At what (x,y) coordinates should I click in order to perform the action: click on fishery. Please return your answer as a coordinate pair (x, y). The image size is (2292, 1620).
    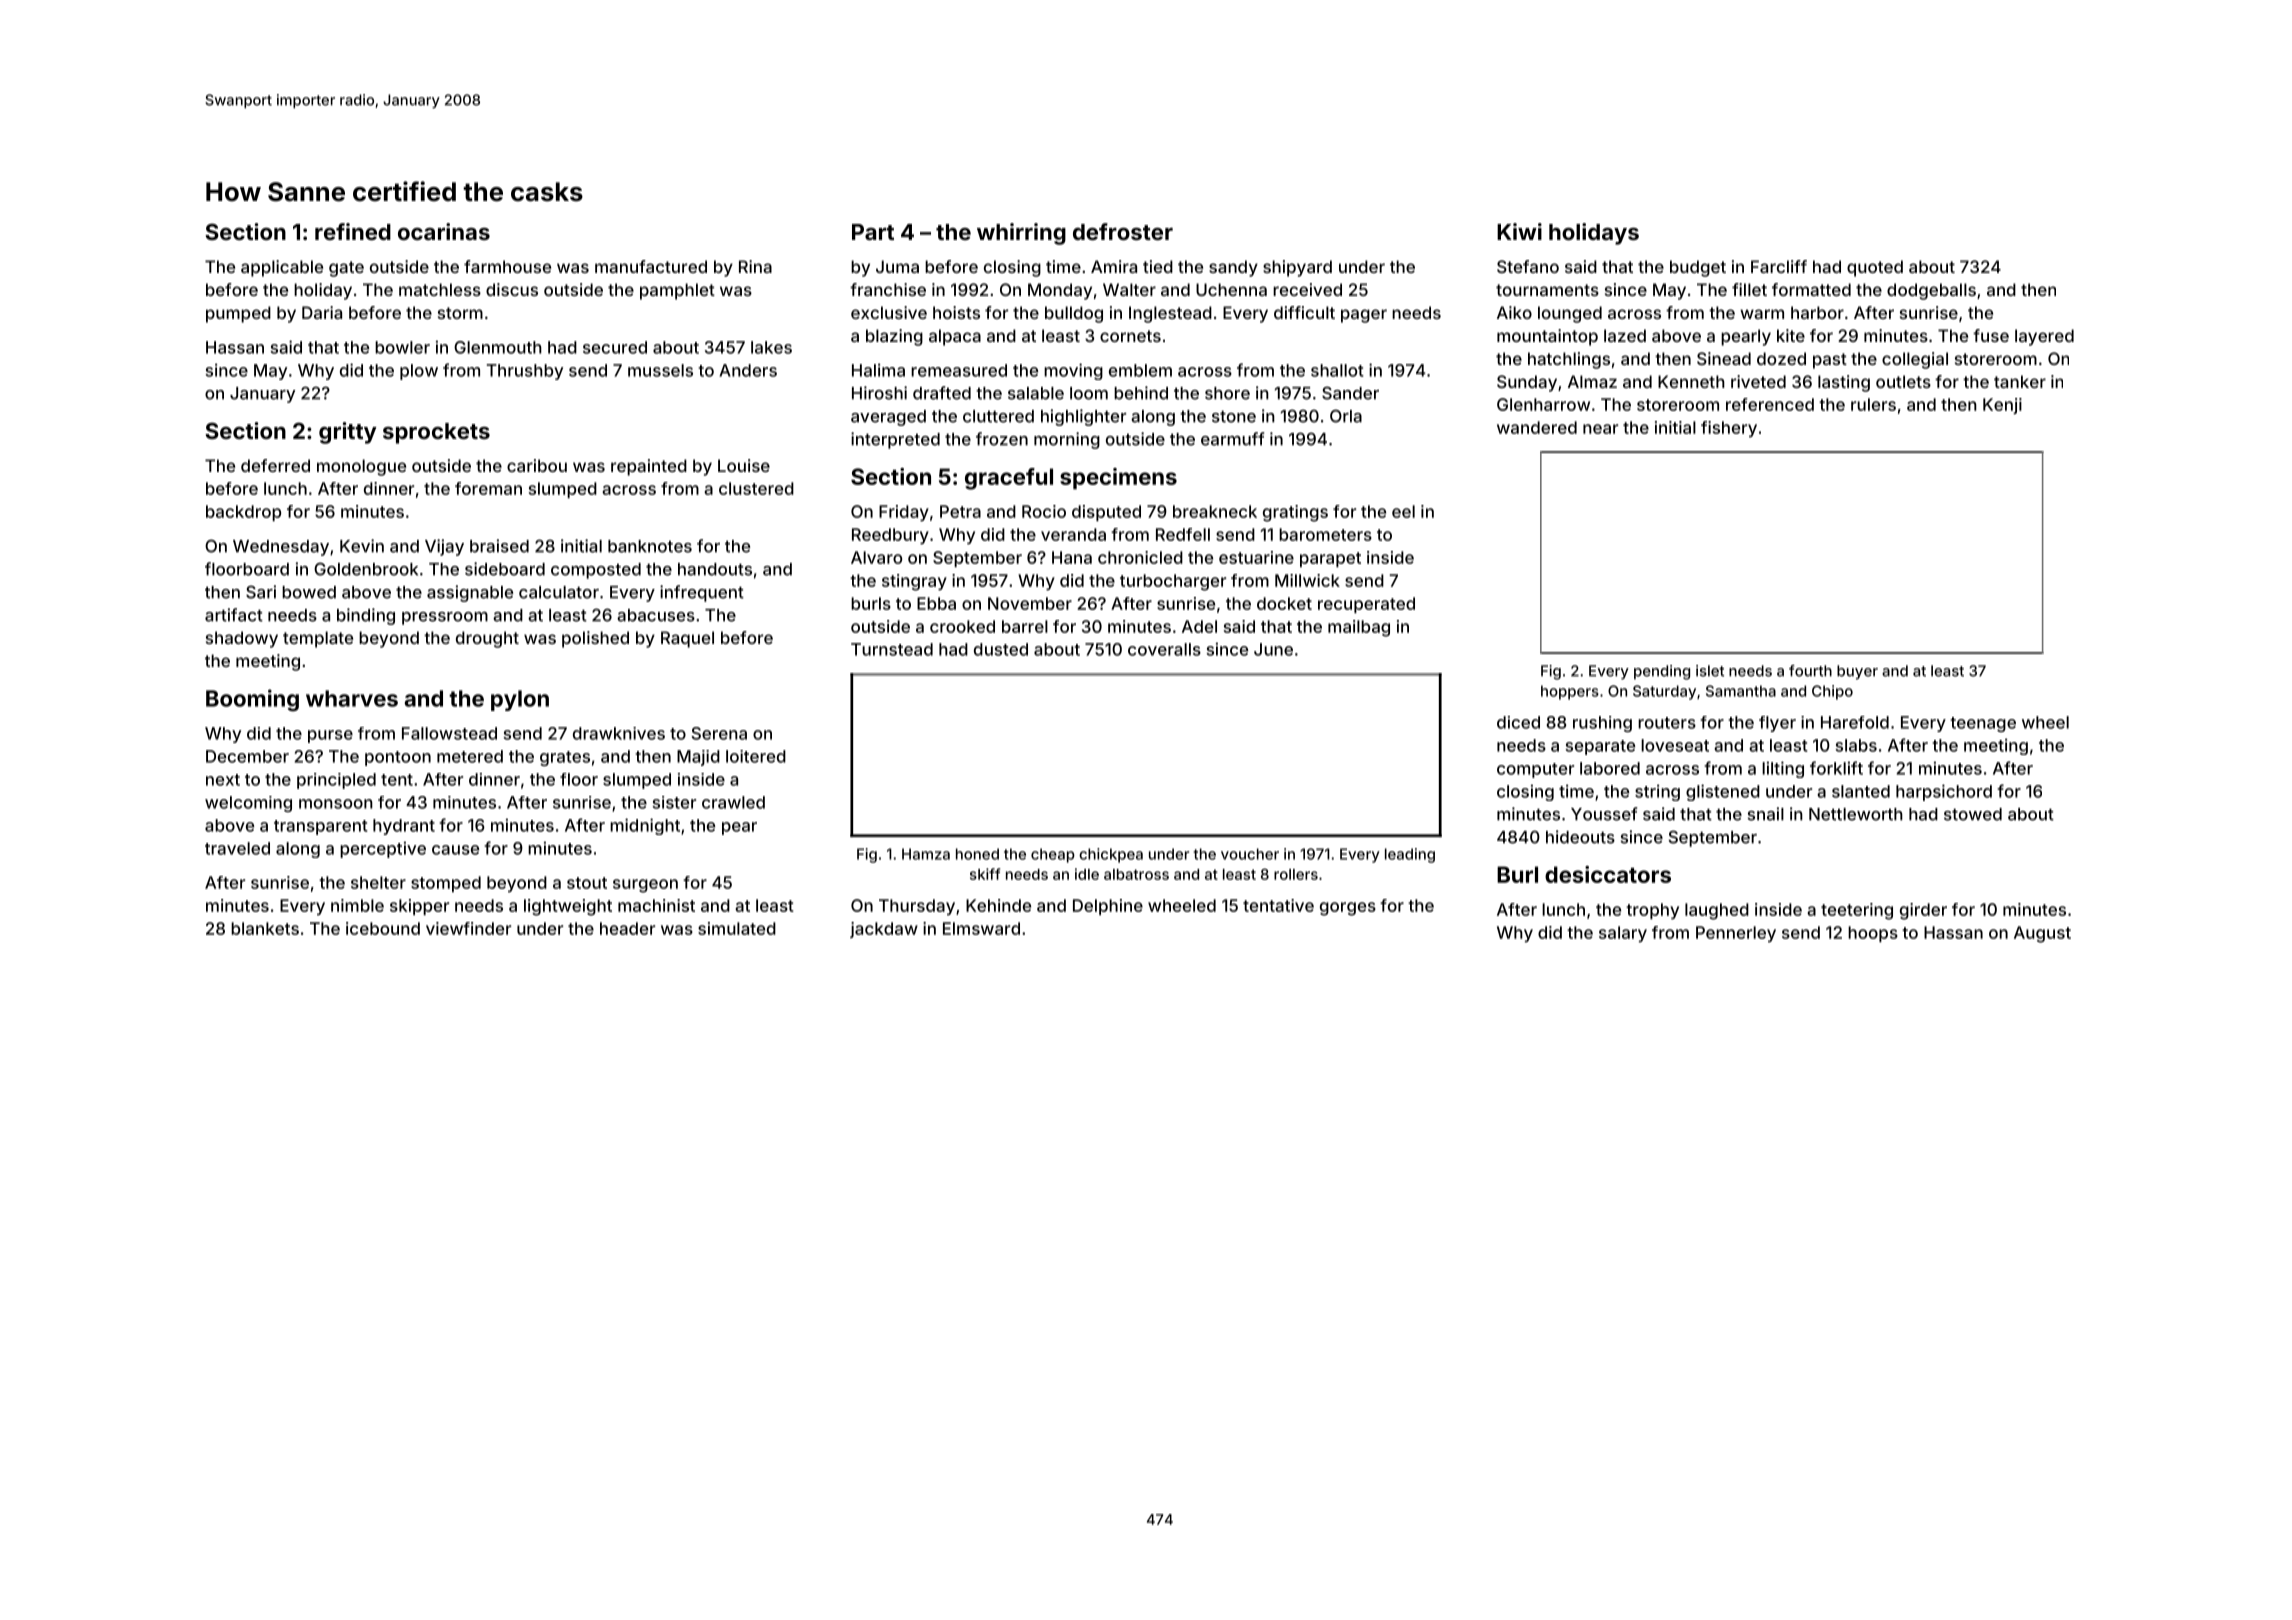
    Looking at the image, I should click on (1729, 429).
